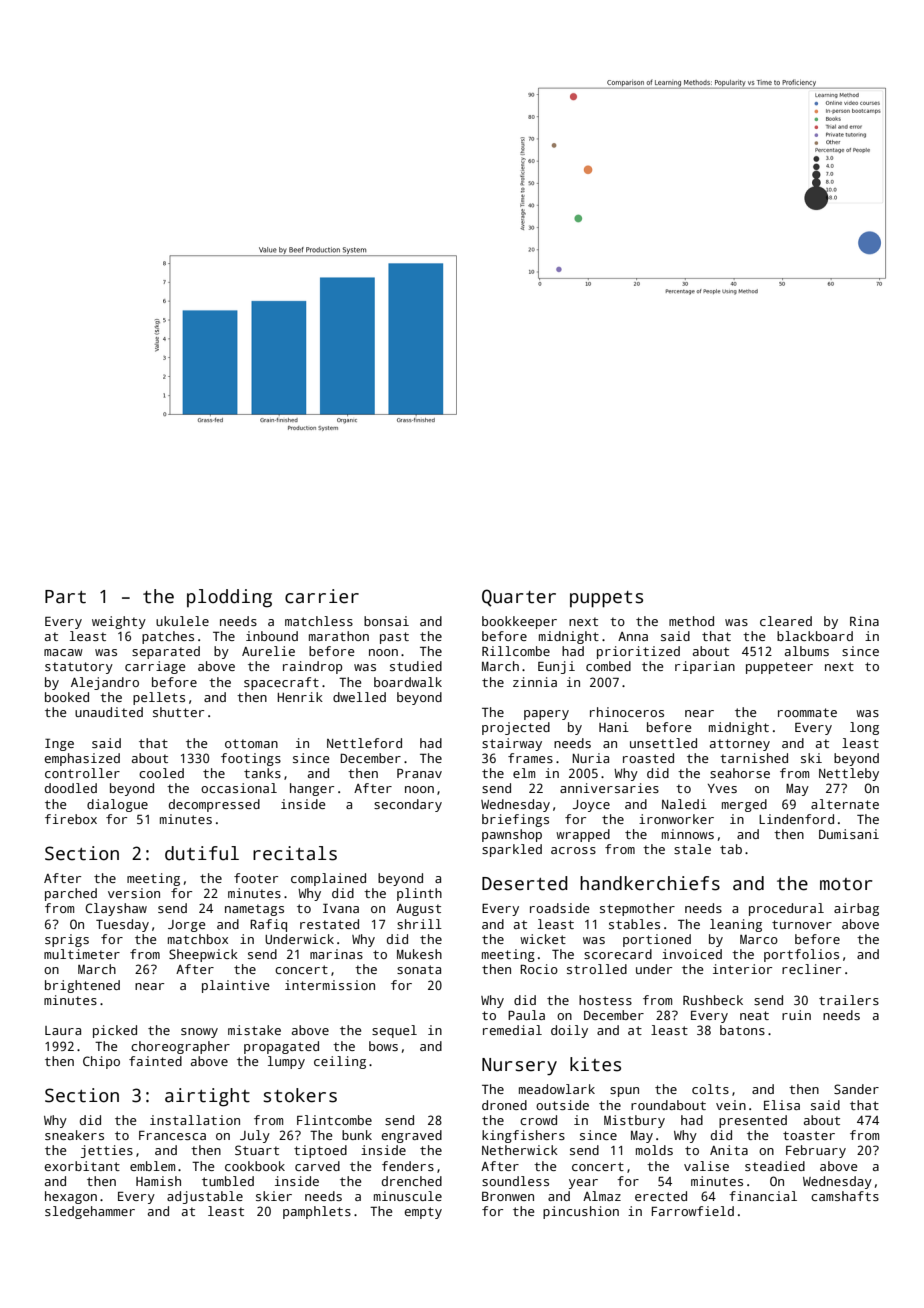 The height and width of the page is (1308, 924). I want to click on Part, so click(65, 597).
